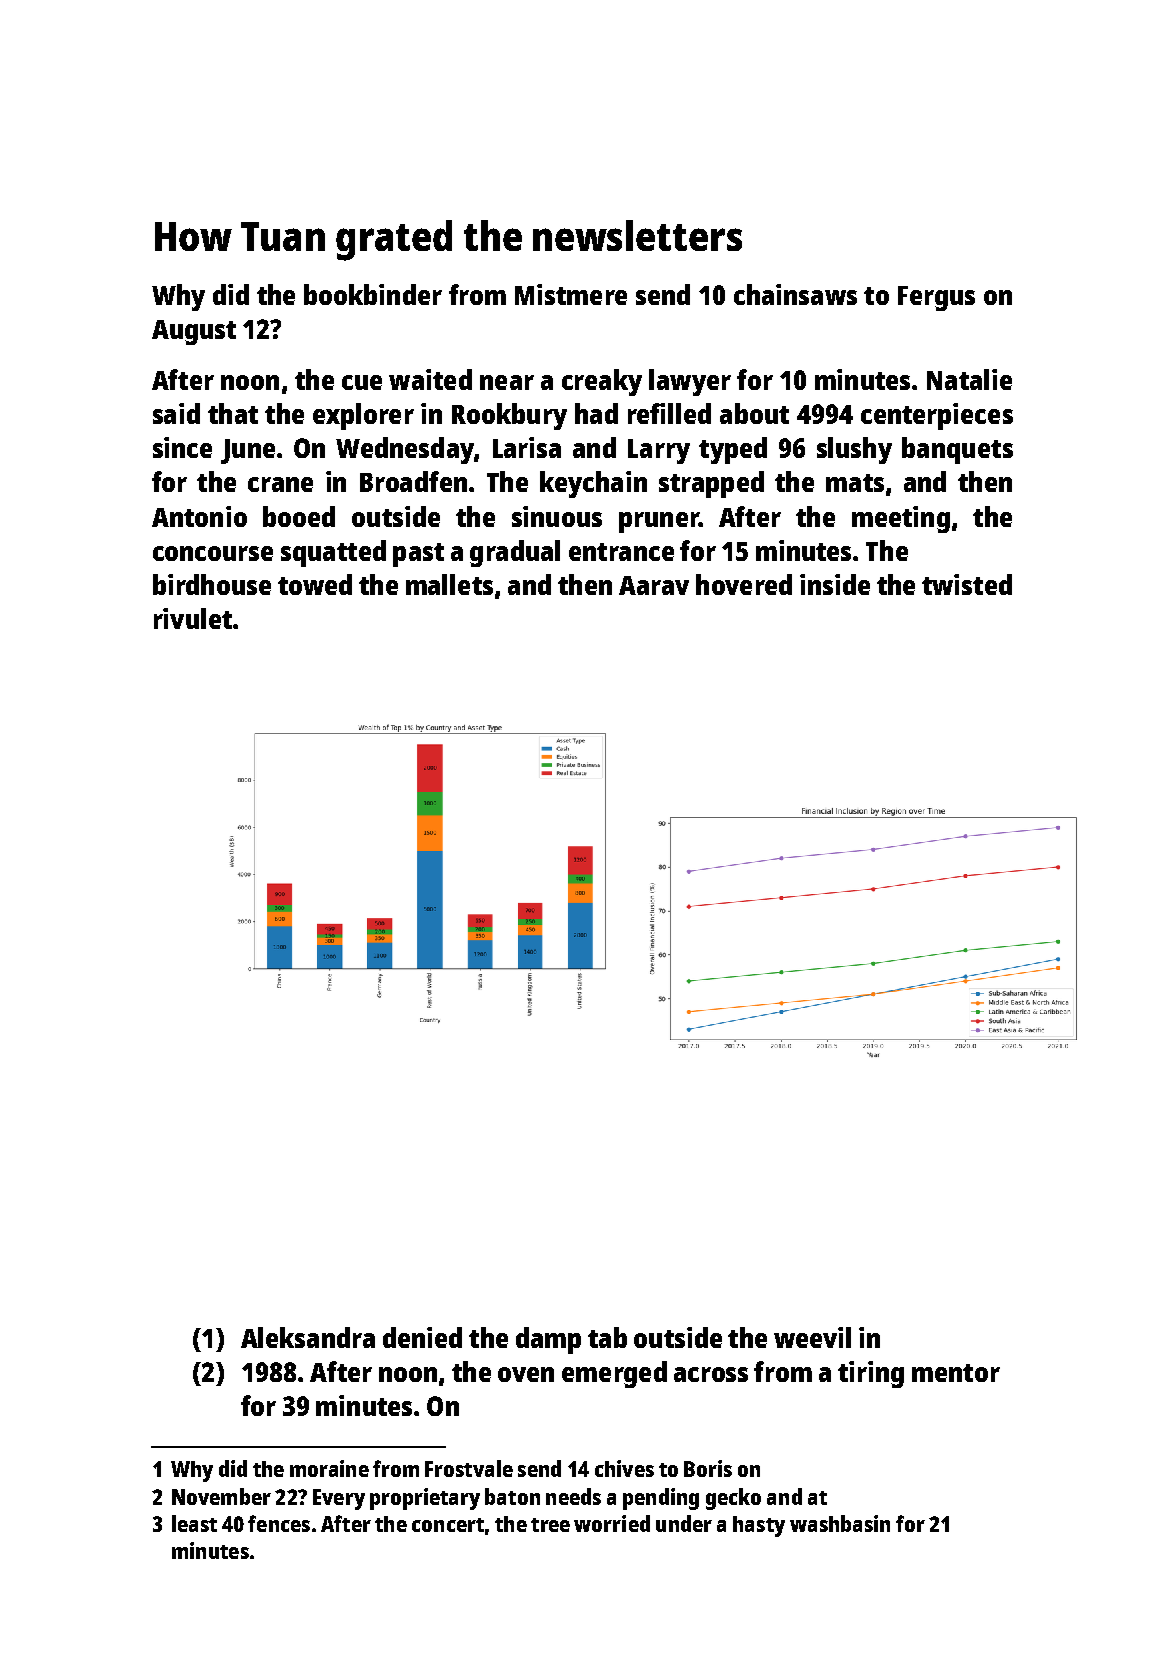 The image size is (1165, 1654). I want to click on Aleksandra, so click(308, 1337).
